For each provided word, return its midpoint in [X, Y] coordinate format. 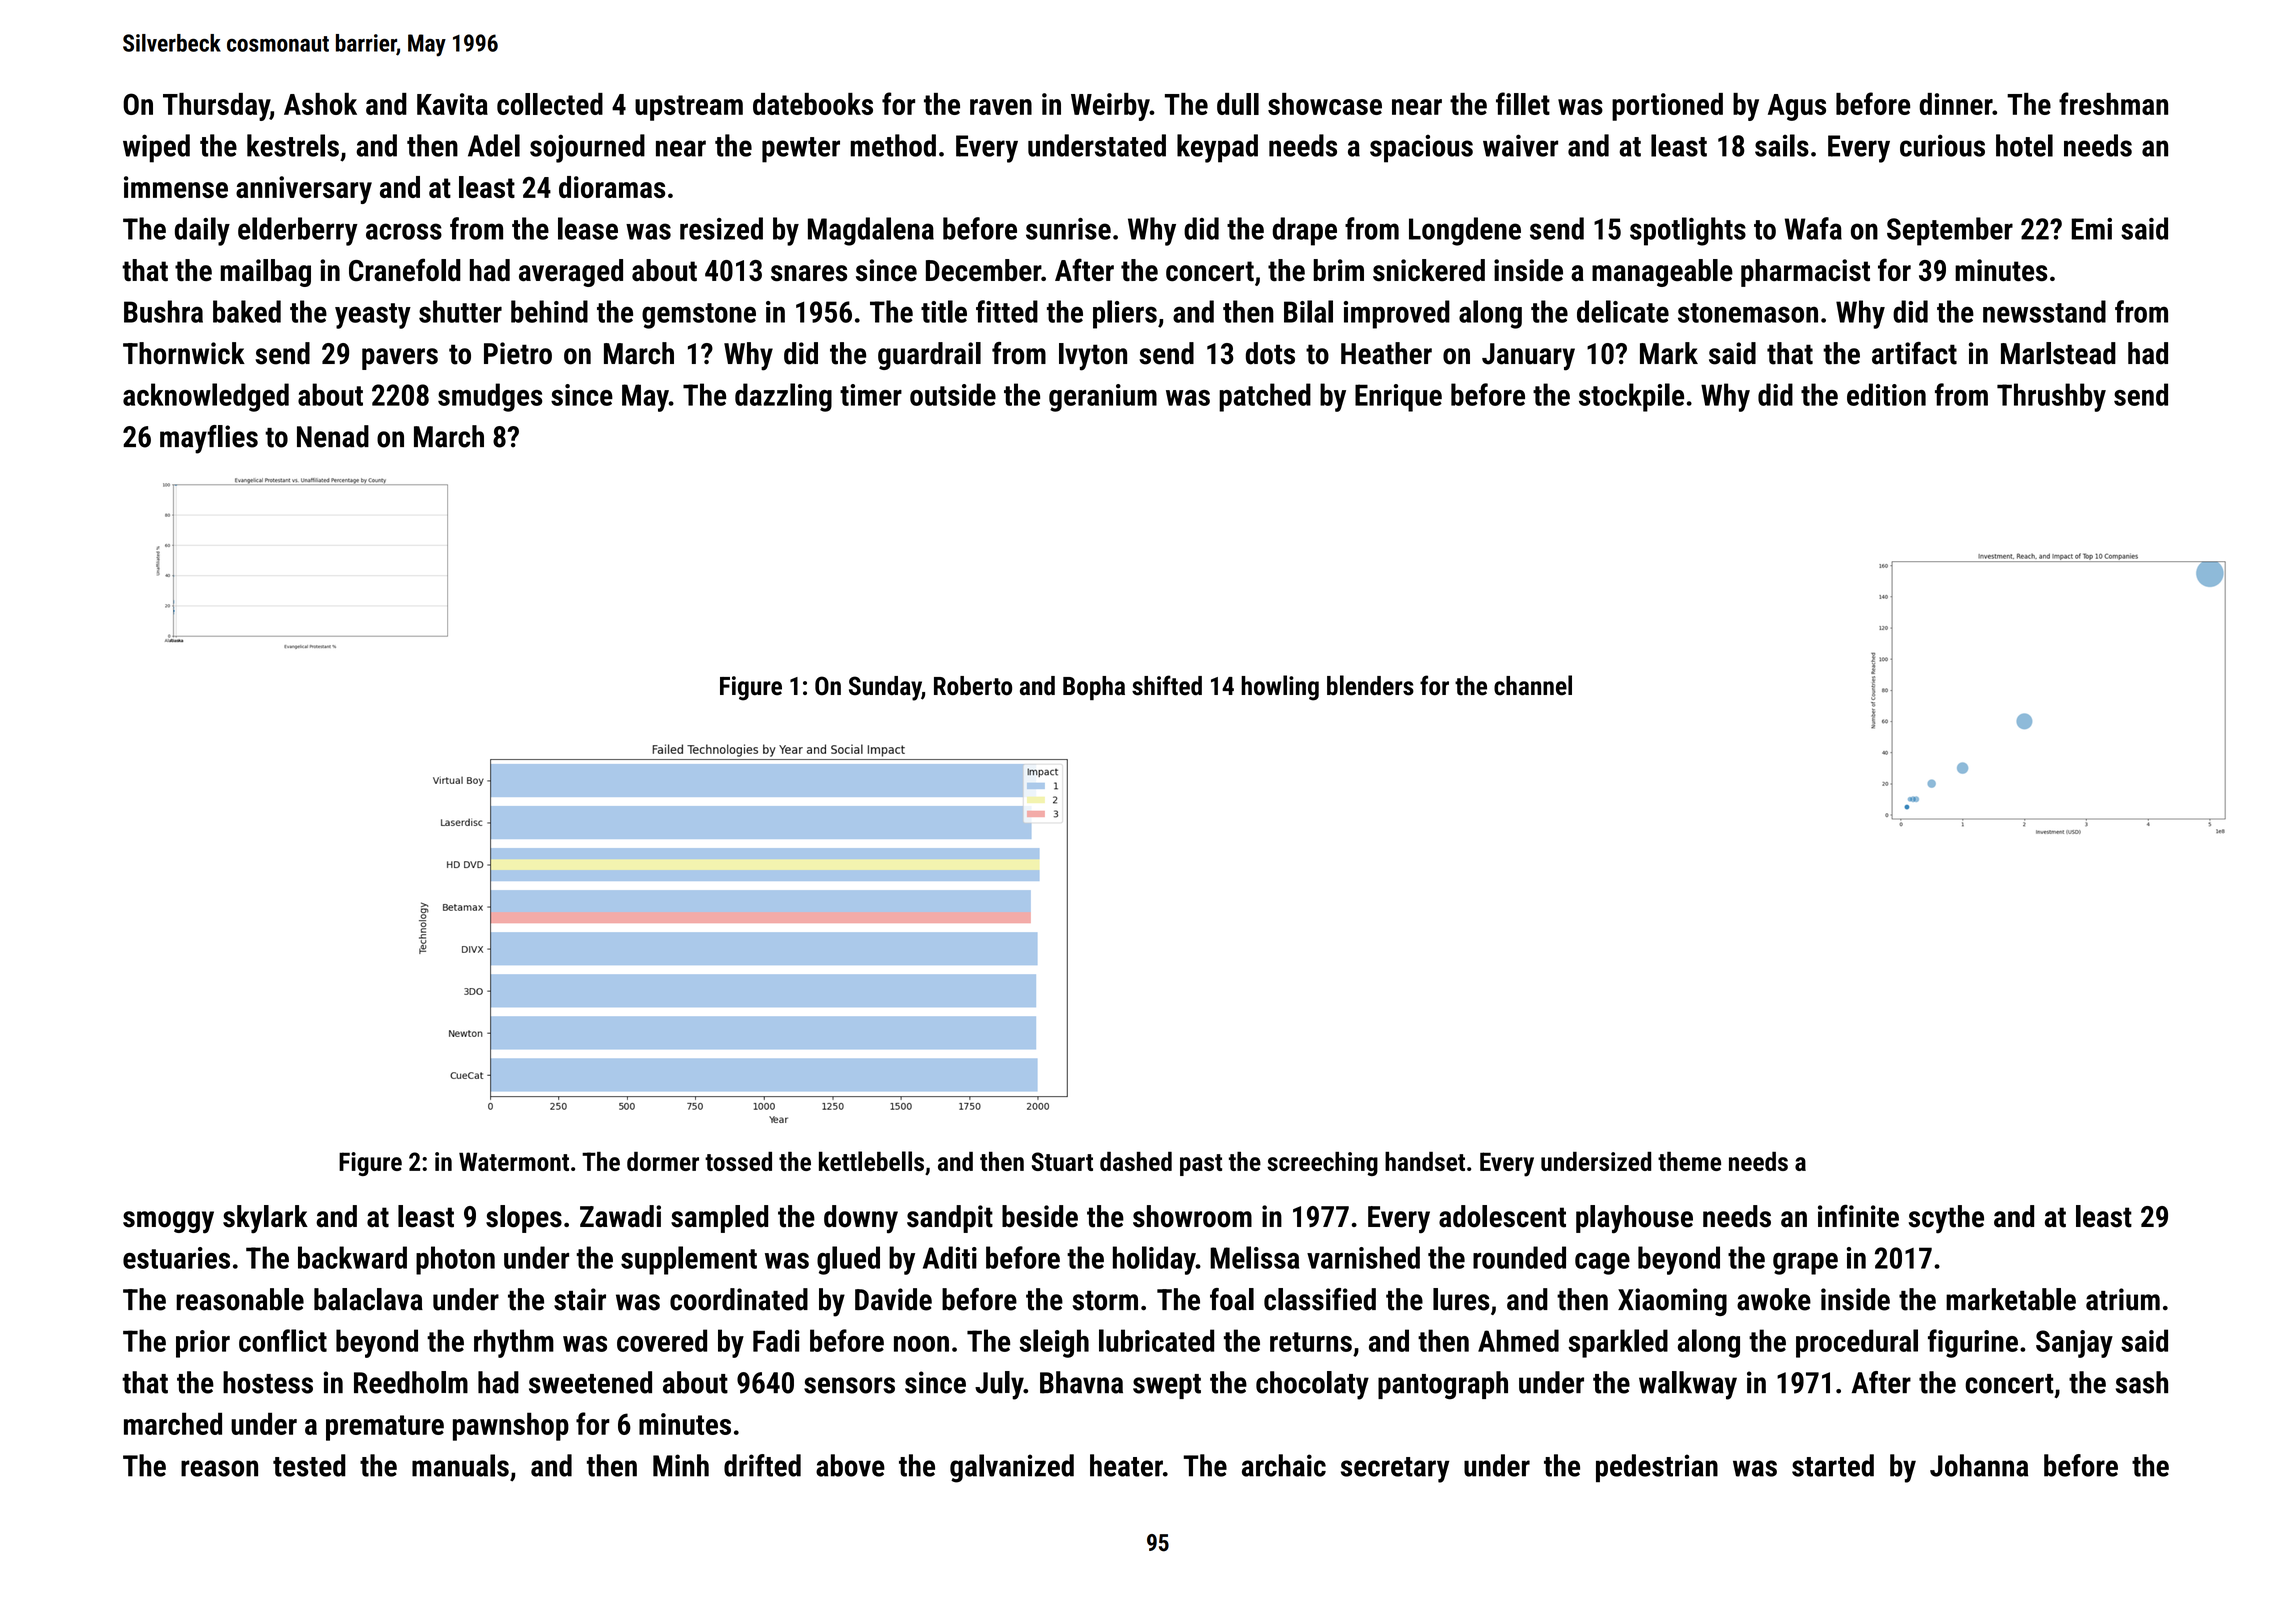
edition [1886, 394]
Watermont [514, 1161]
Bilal [1308, 311]
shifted [1167, 685]
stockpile [1631, 397]
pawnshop [511, 1426]
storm [1105, 1301]
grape [1805, 1264]
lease [588, 228]
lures [1461, 1299]
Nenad [333, 436]
